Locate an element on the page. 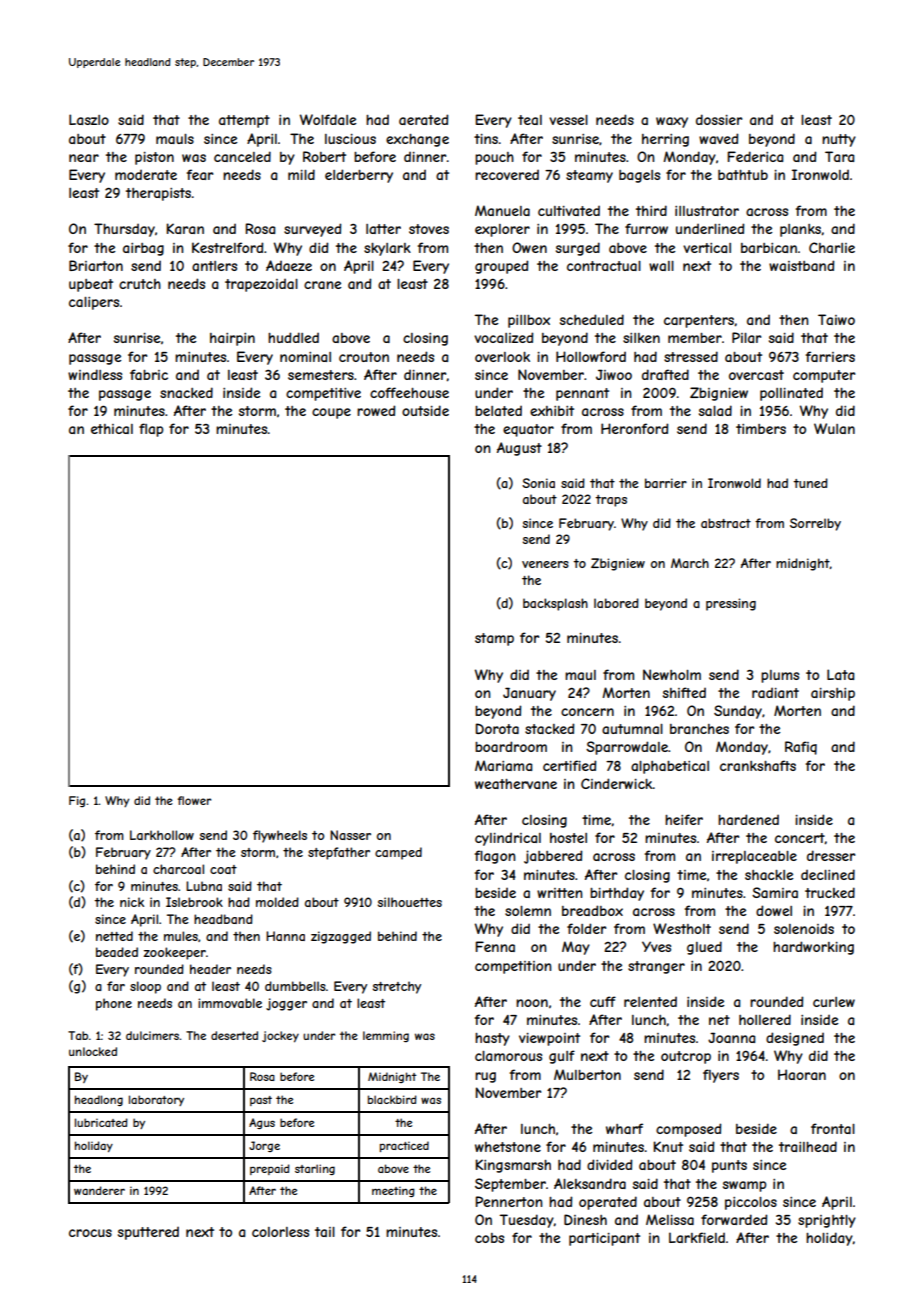  heifer is located at coordinates (684, 819).
